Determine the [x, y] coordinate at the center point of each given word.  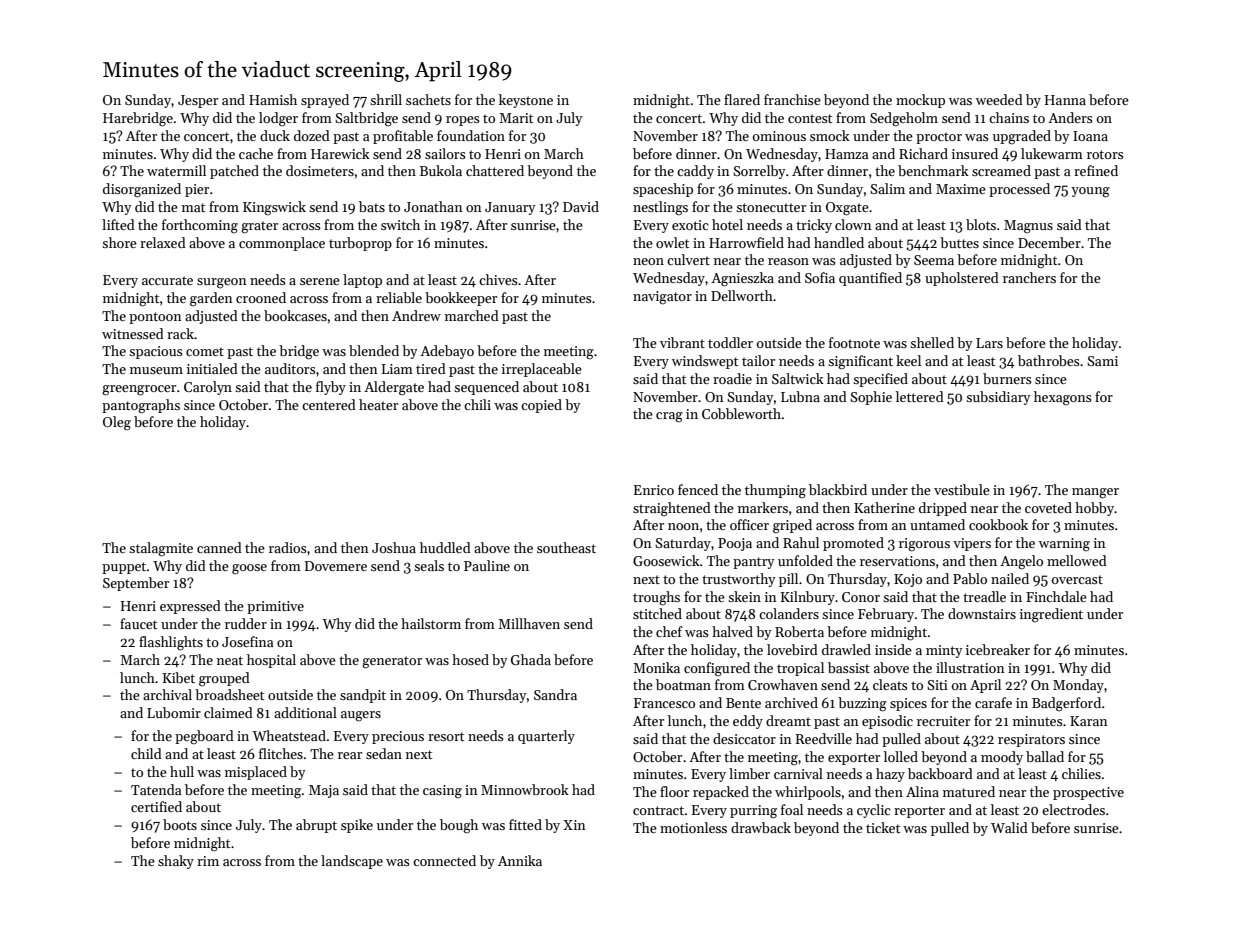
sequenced [486, 388]
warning [1064, 545]
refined [1096, 170]
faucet [138, 623]
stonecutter [771, 207]
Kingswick [274, 208]
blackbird [838, 489]
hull [182, 771]
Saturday [683, 544]
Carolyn [208, 388]
